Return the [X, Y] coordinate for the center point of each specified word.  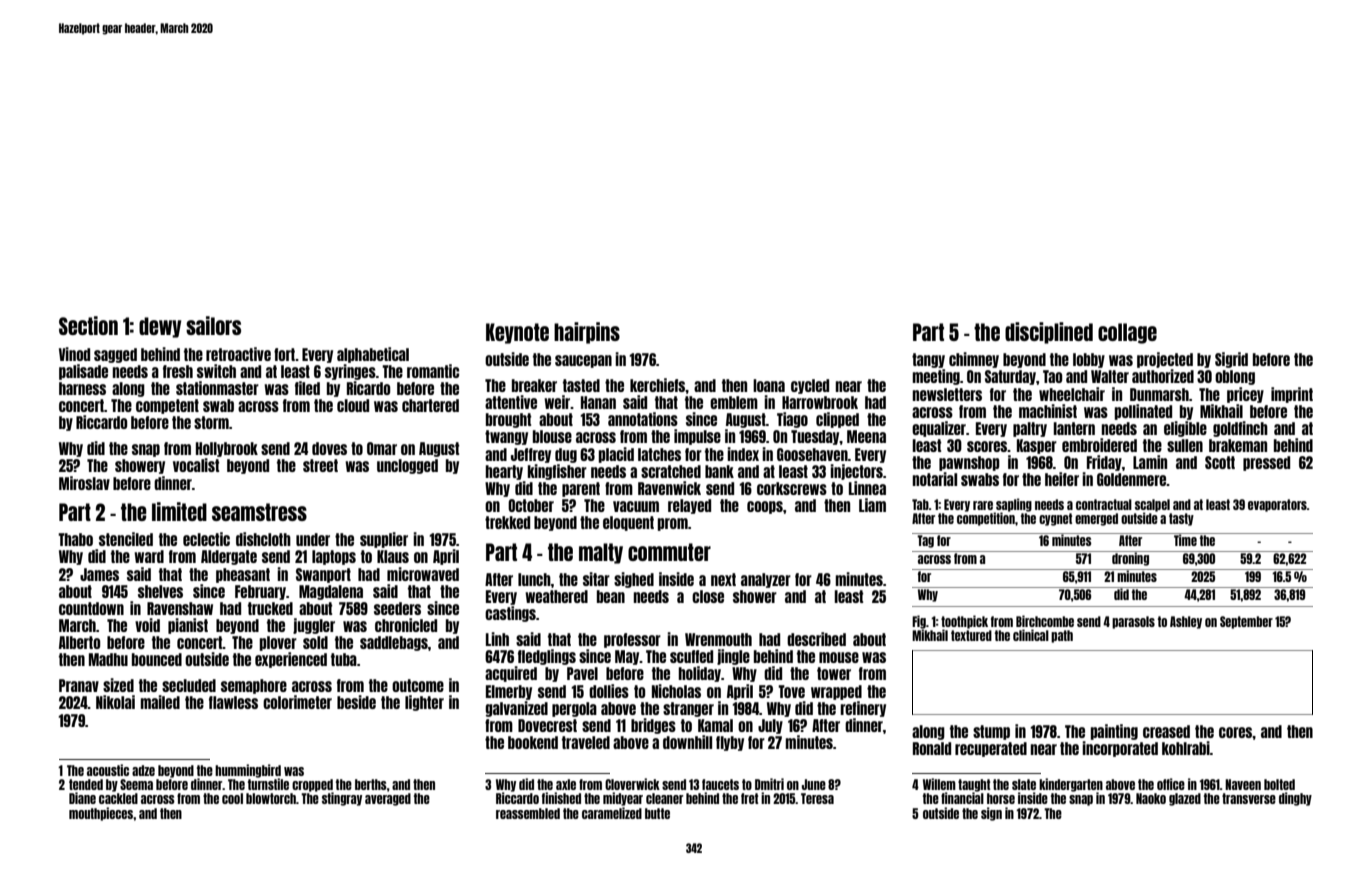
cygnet [1055, 519]
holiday [699, 674]
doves [329, 448]
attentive [511, 402]
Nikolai [115, 702]
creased [1166, 731]
